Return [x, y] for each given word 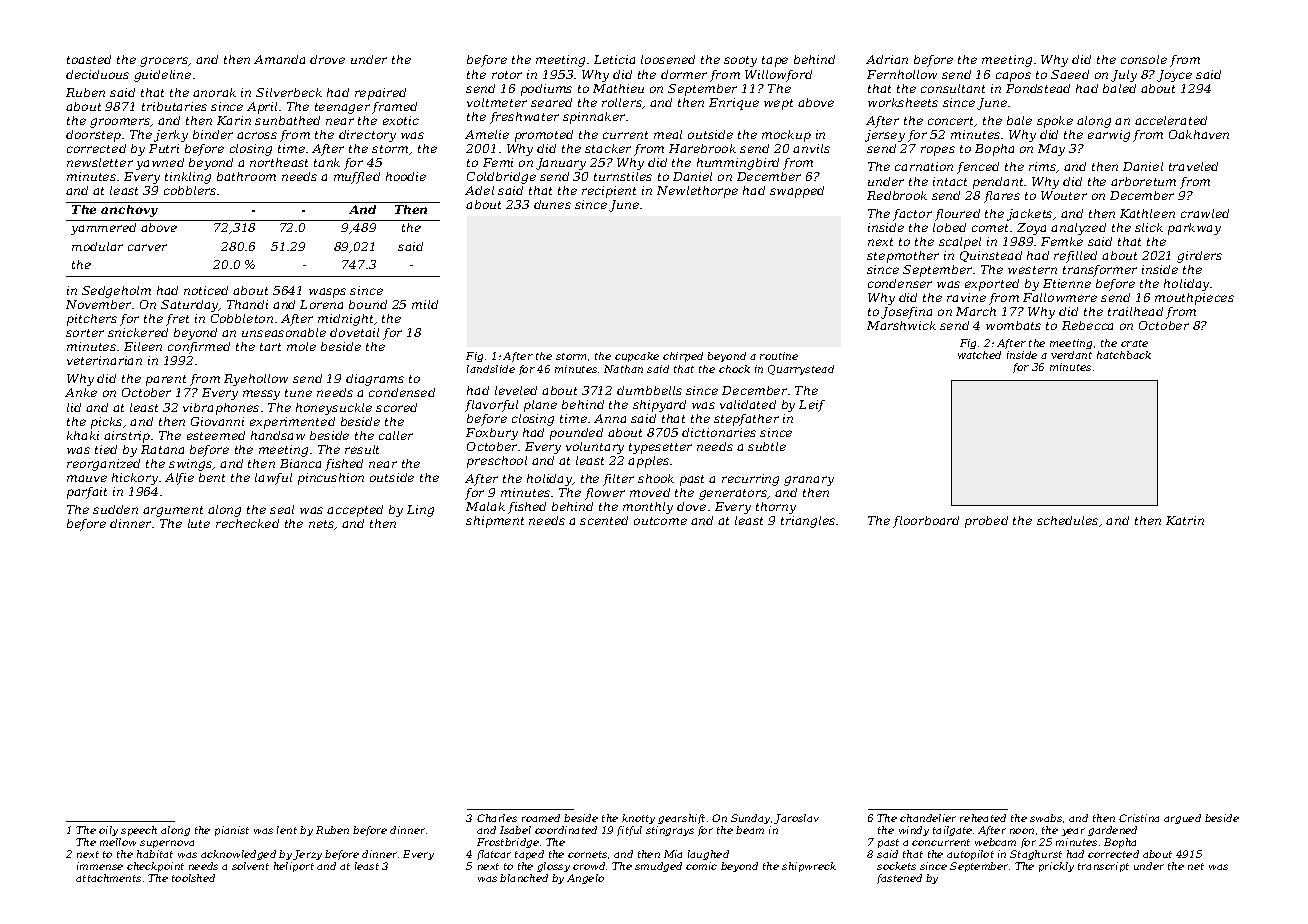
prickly [1056, 867]
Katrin [1185, 520]
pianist [232, 831]
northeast [279, 162]
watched [979, 355]
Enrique [734, 104]
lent [287, 830]
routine [779, 356]
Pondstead [1038, 88]
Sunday [750, 819]
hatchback [1124, 355]
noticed [206, 290]
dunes [552, 204]
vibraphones [221, 409]
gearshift [681, 819]
